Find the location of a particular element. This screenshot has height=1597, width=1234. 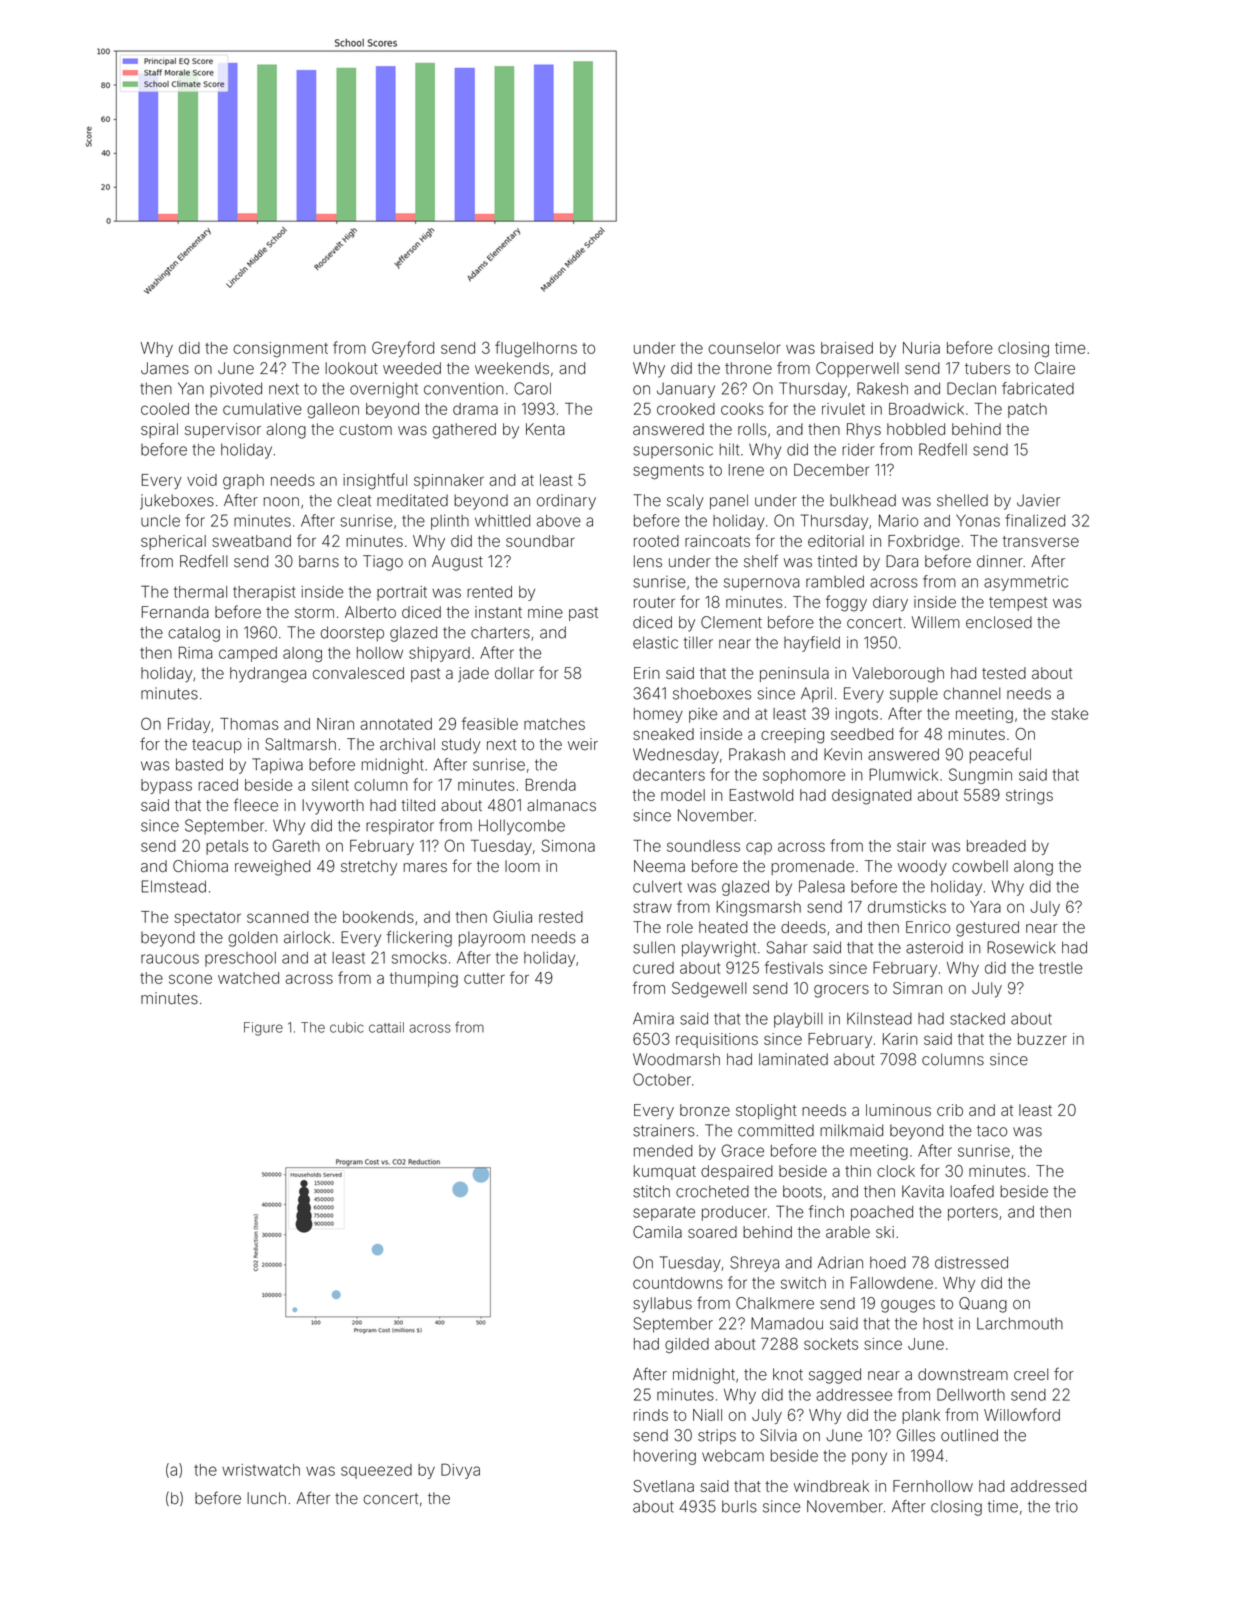

soundless is located at coordinates (703, 846).
